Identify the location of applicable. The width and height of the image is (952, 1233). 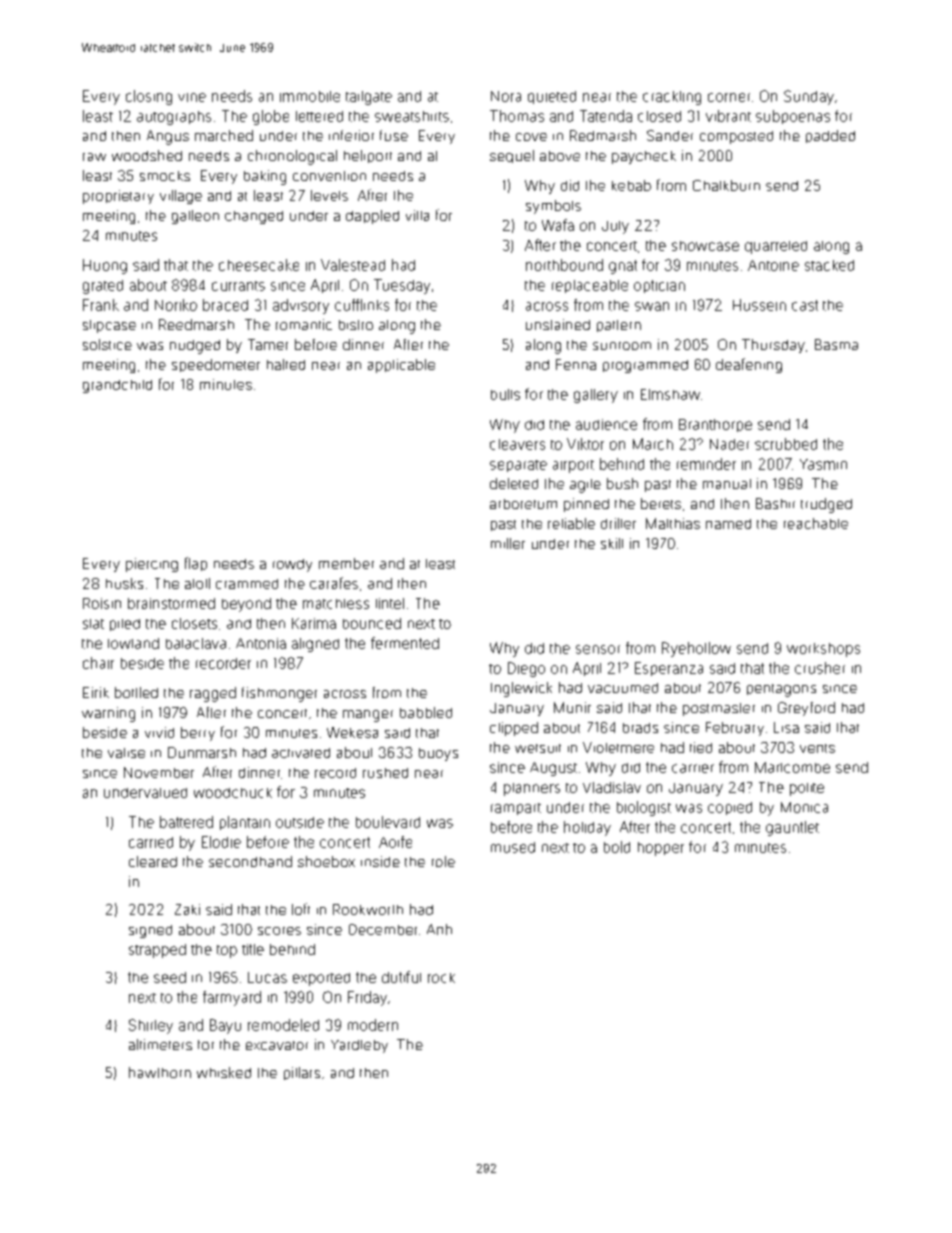
(401, 366).
